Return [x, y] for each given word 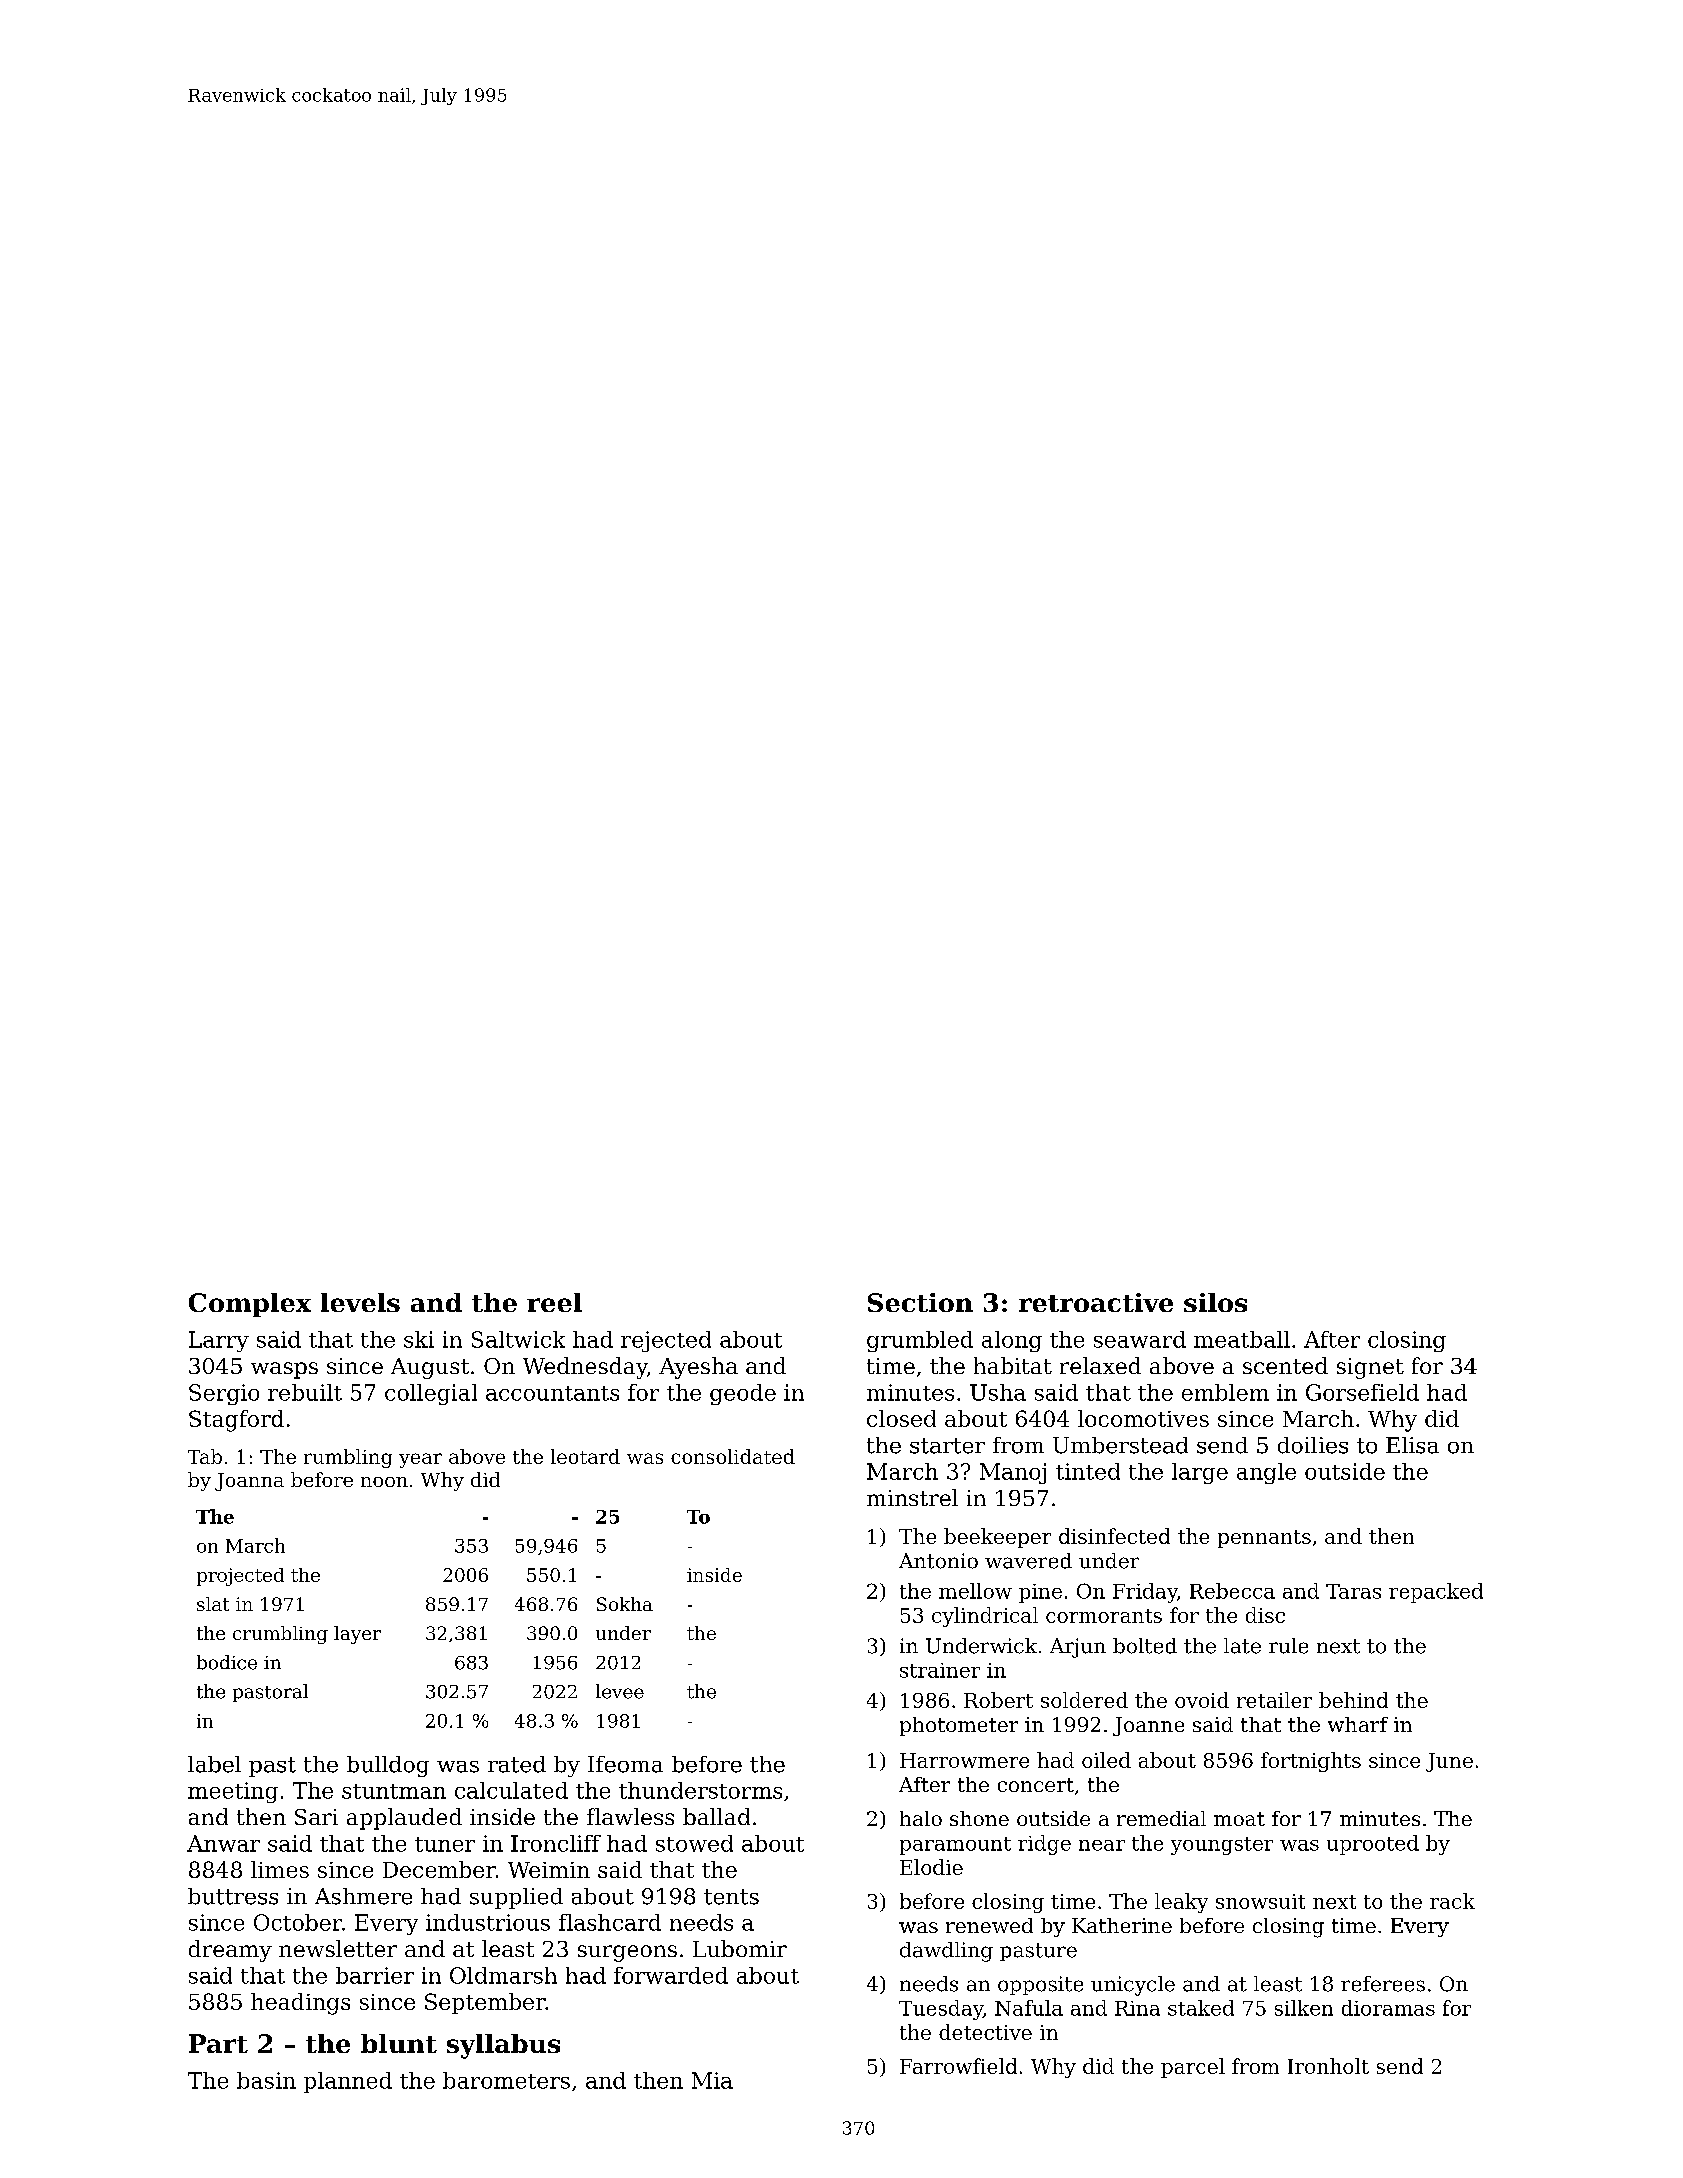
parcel [1193, 2068]
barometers [506, 2080]
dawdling [946, 1952]
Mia [712, 2080]
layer [357, 1635]
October [298, 1922]
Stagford [236, 1421]
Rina [1137, 2008]
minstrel [912, 1497]
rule [1288, 1646]
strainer [940, 1670]
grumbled [920, 1341]
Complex [250, 1305]
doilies [1313, 1445]
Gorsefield [1362, 1392]
